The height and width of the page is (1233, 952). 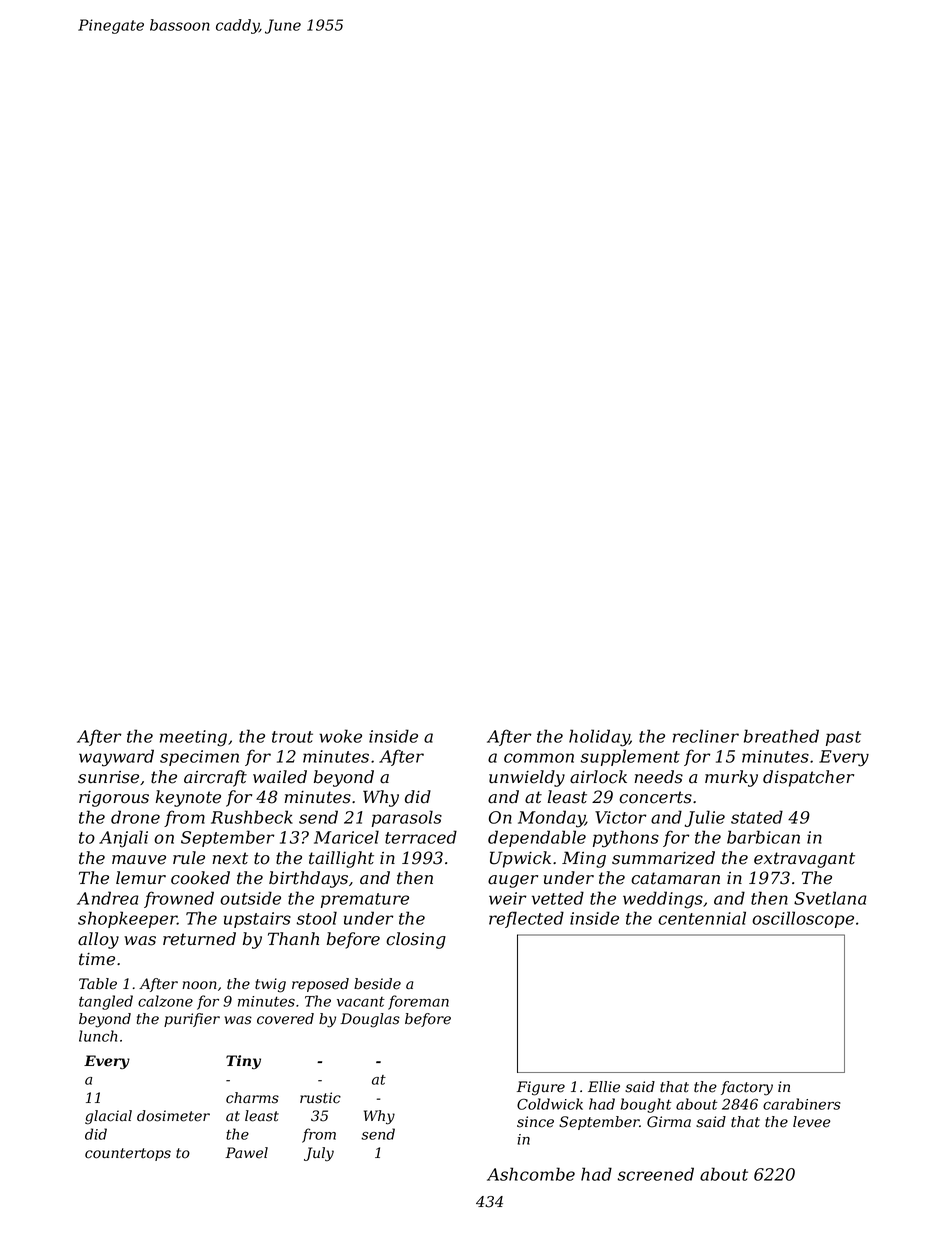 I want to click on Ashcombe, so click(x=531, y=1174).
